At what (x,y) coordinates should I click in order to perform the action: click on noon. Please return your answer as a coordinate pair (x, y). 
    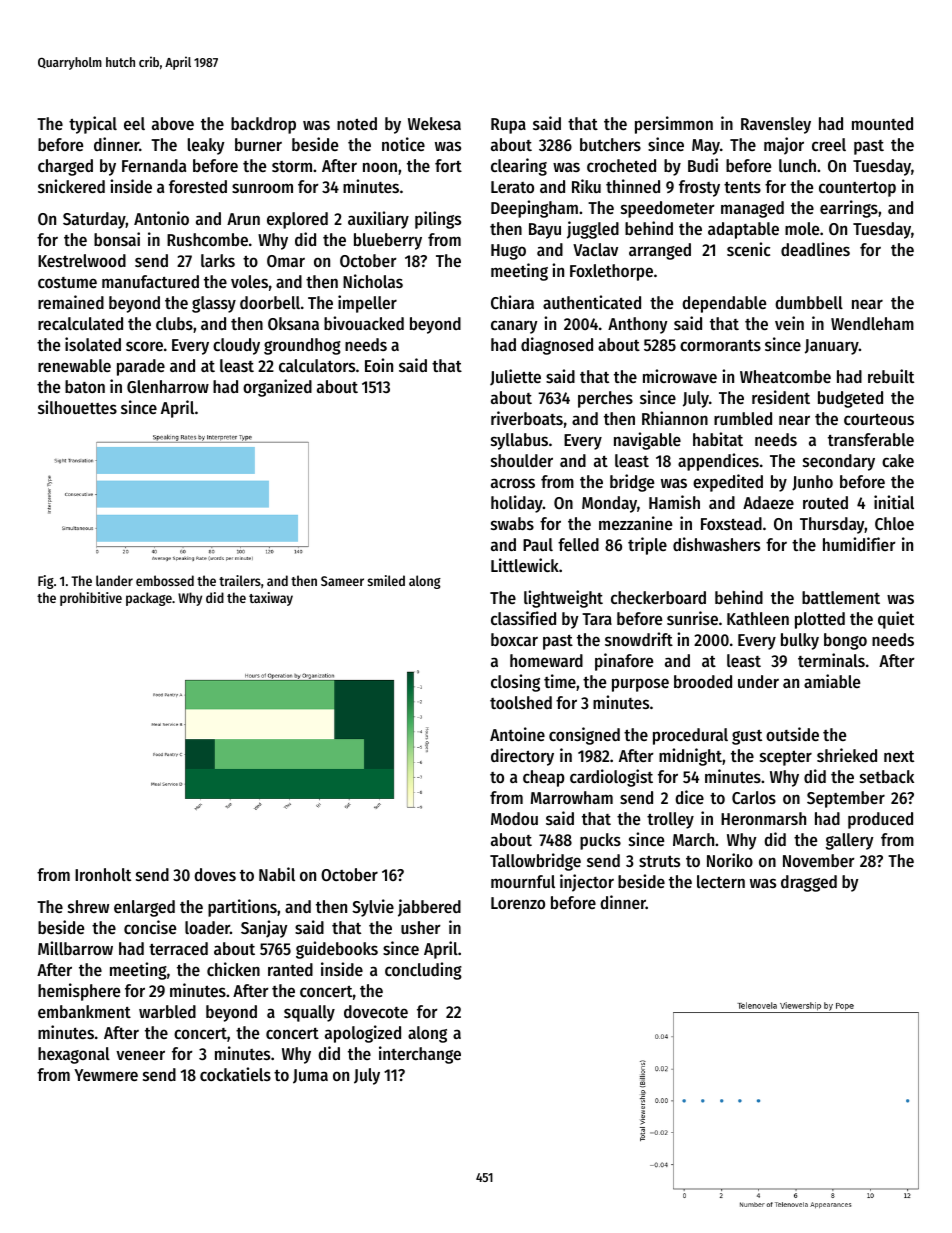
    Looking at the image, I should click on (380, 167).
